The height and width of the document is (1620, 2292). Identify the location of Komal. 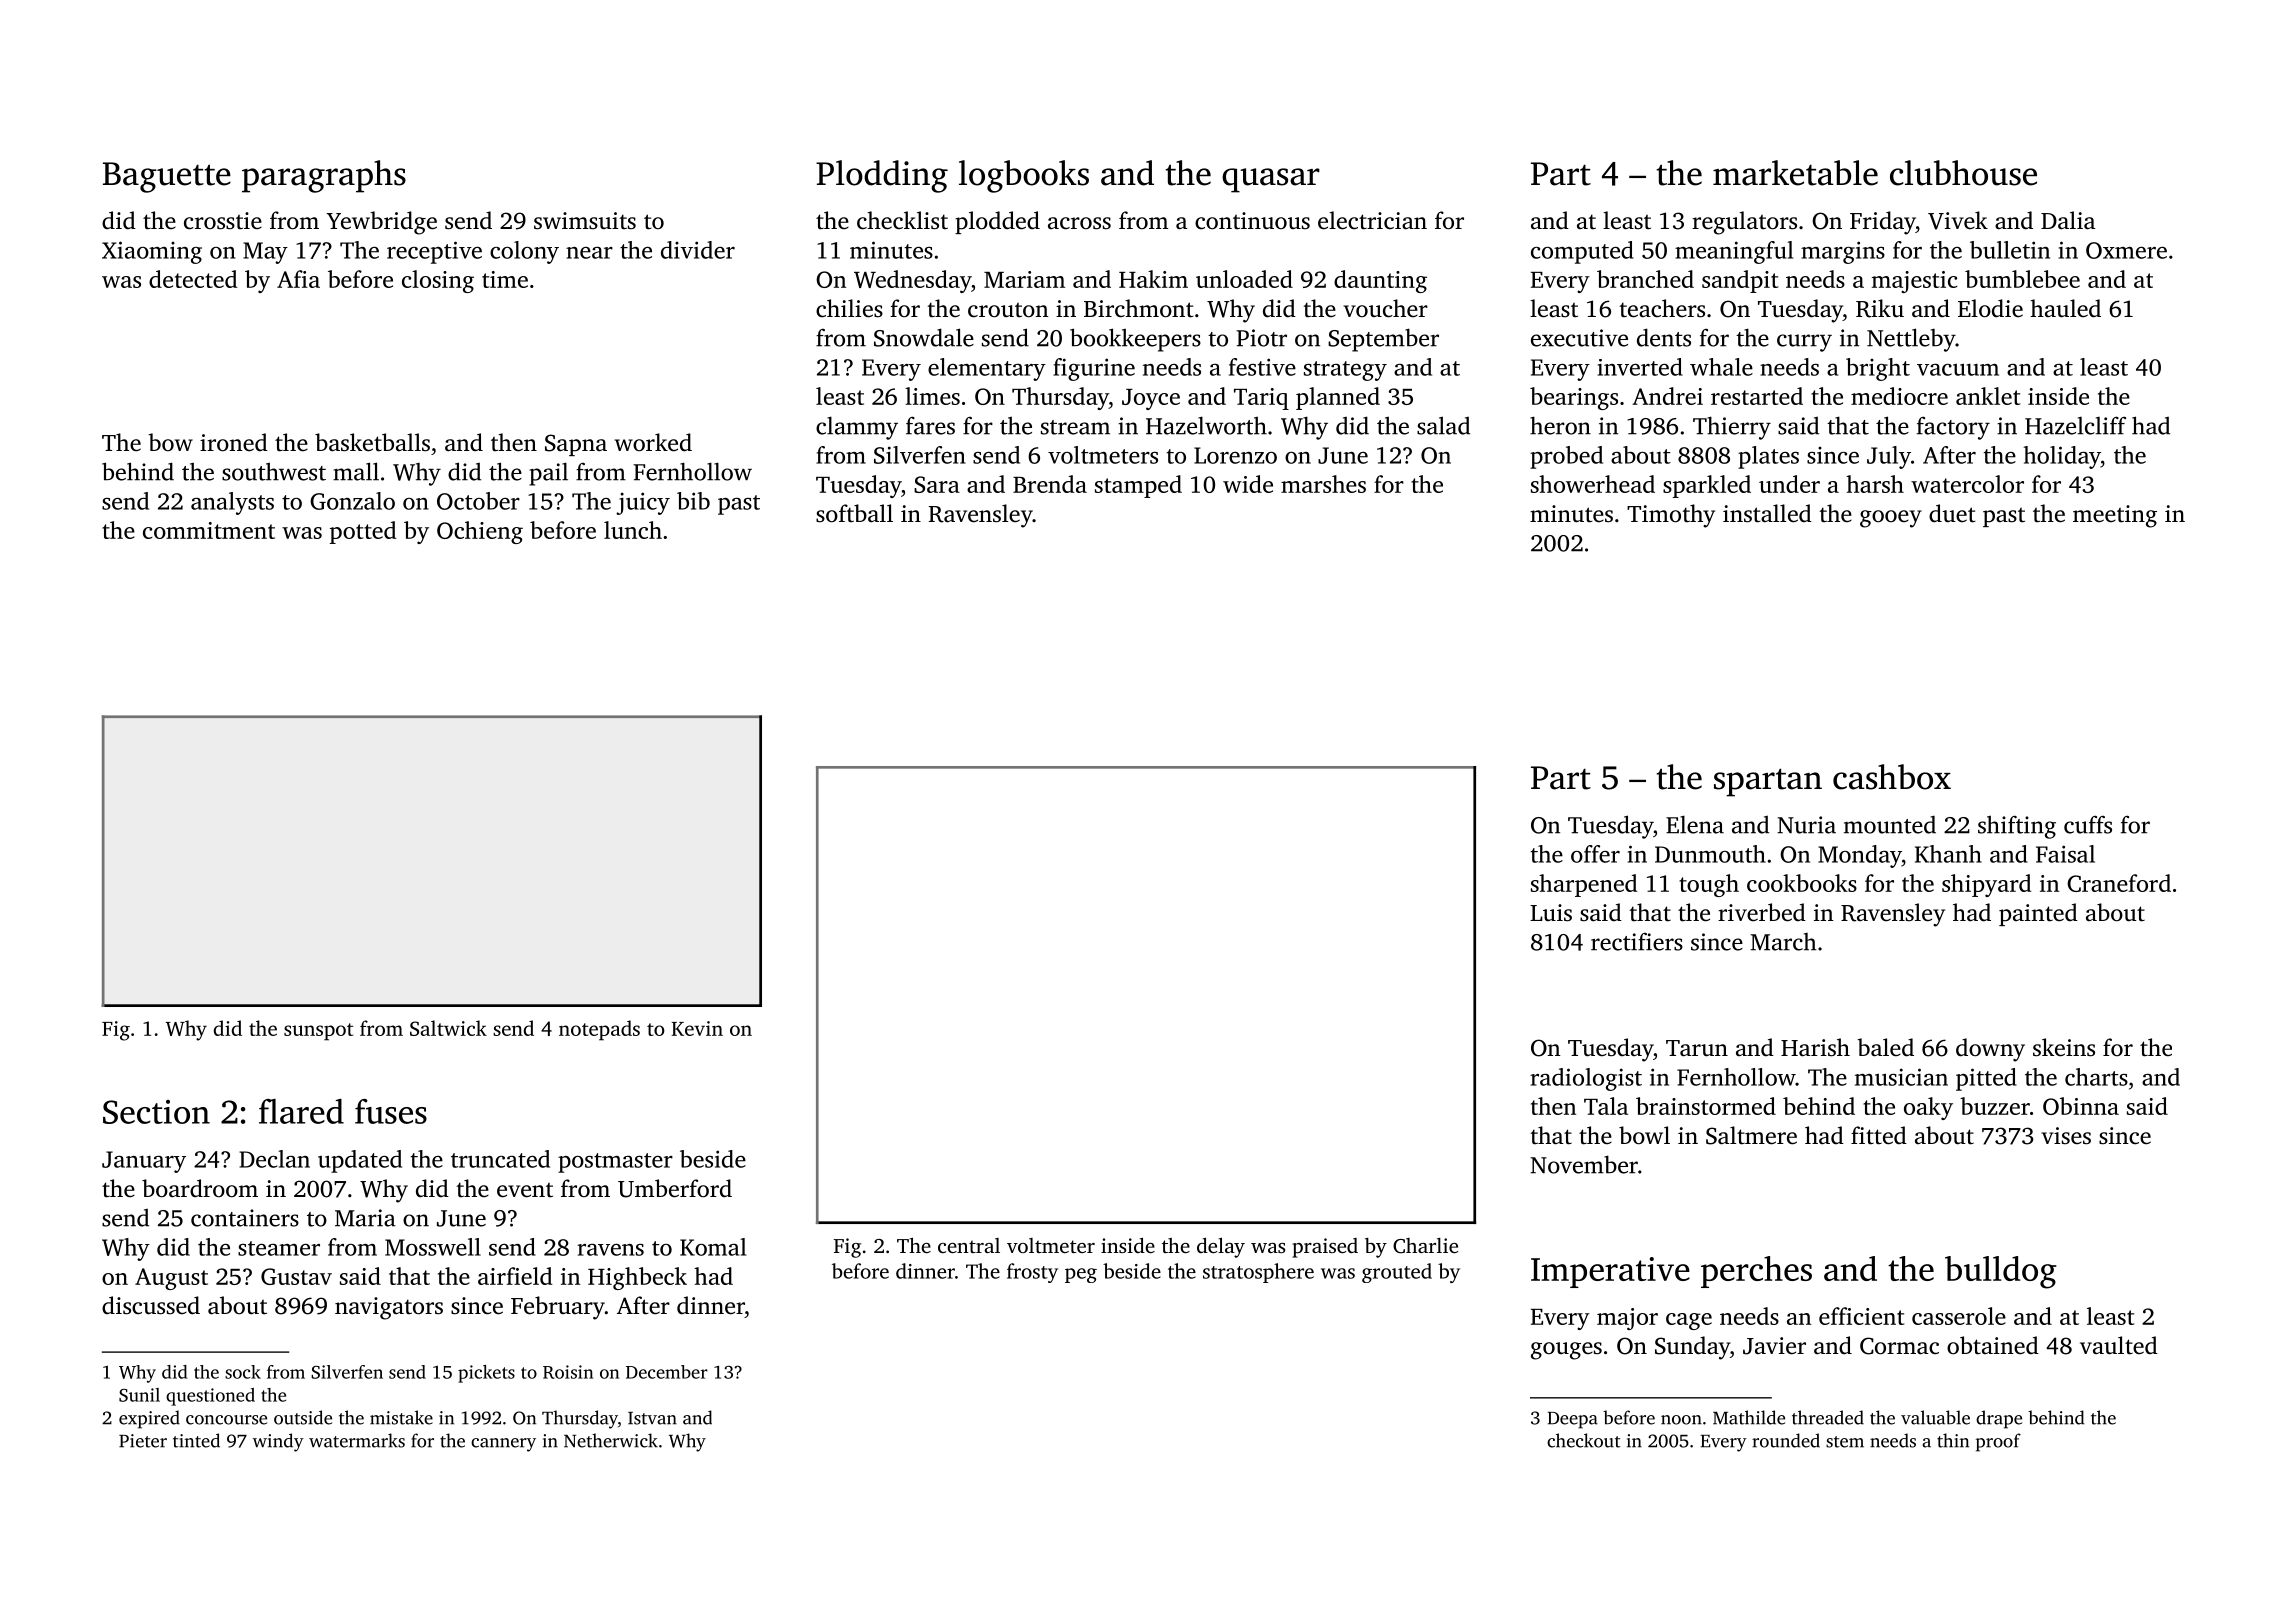
(713, 1247).
